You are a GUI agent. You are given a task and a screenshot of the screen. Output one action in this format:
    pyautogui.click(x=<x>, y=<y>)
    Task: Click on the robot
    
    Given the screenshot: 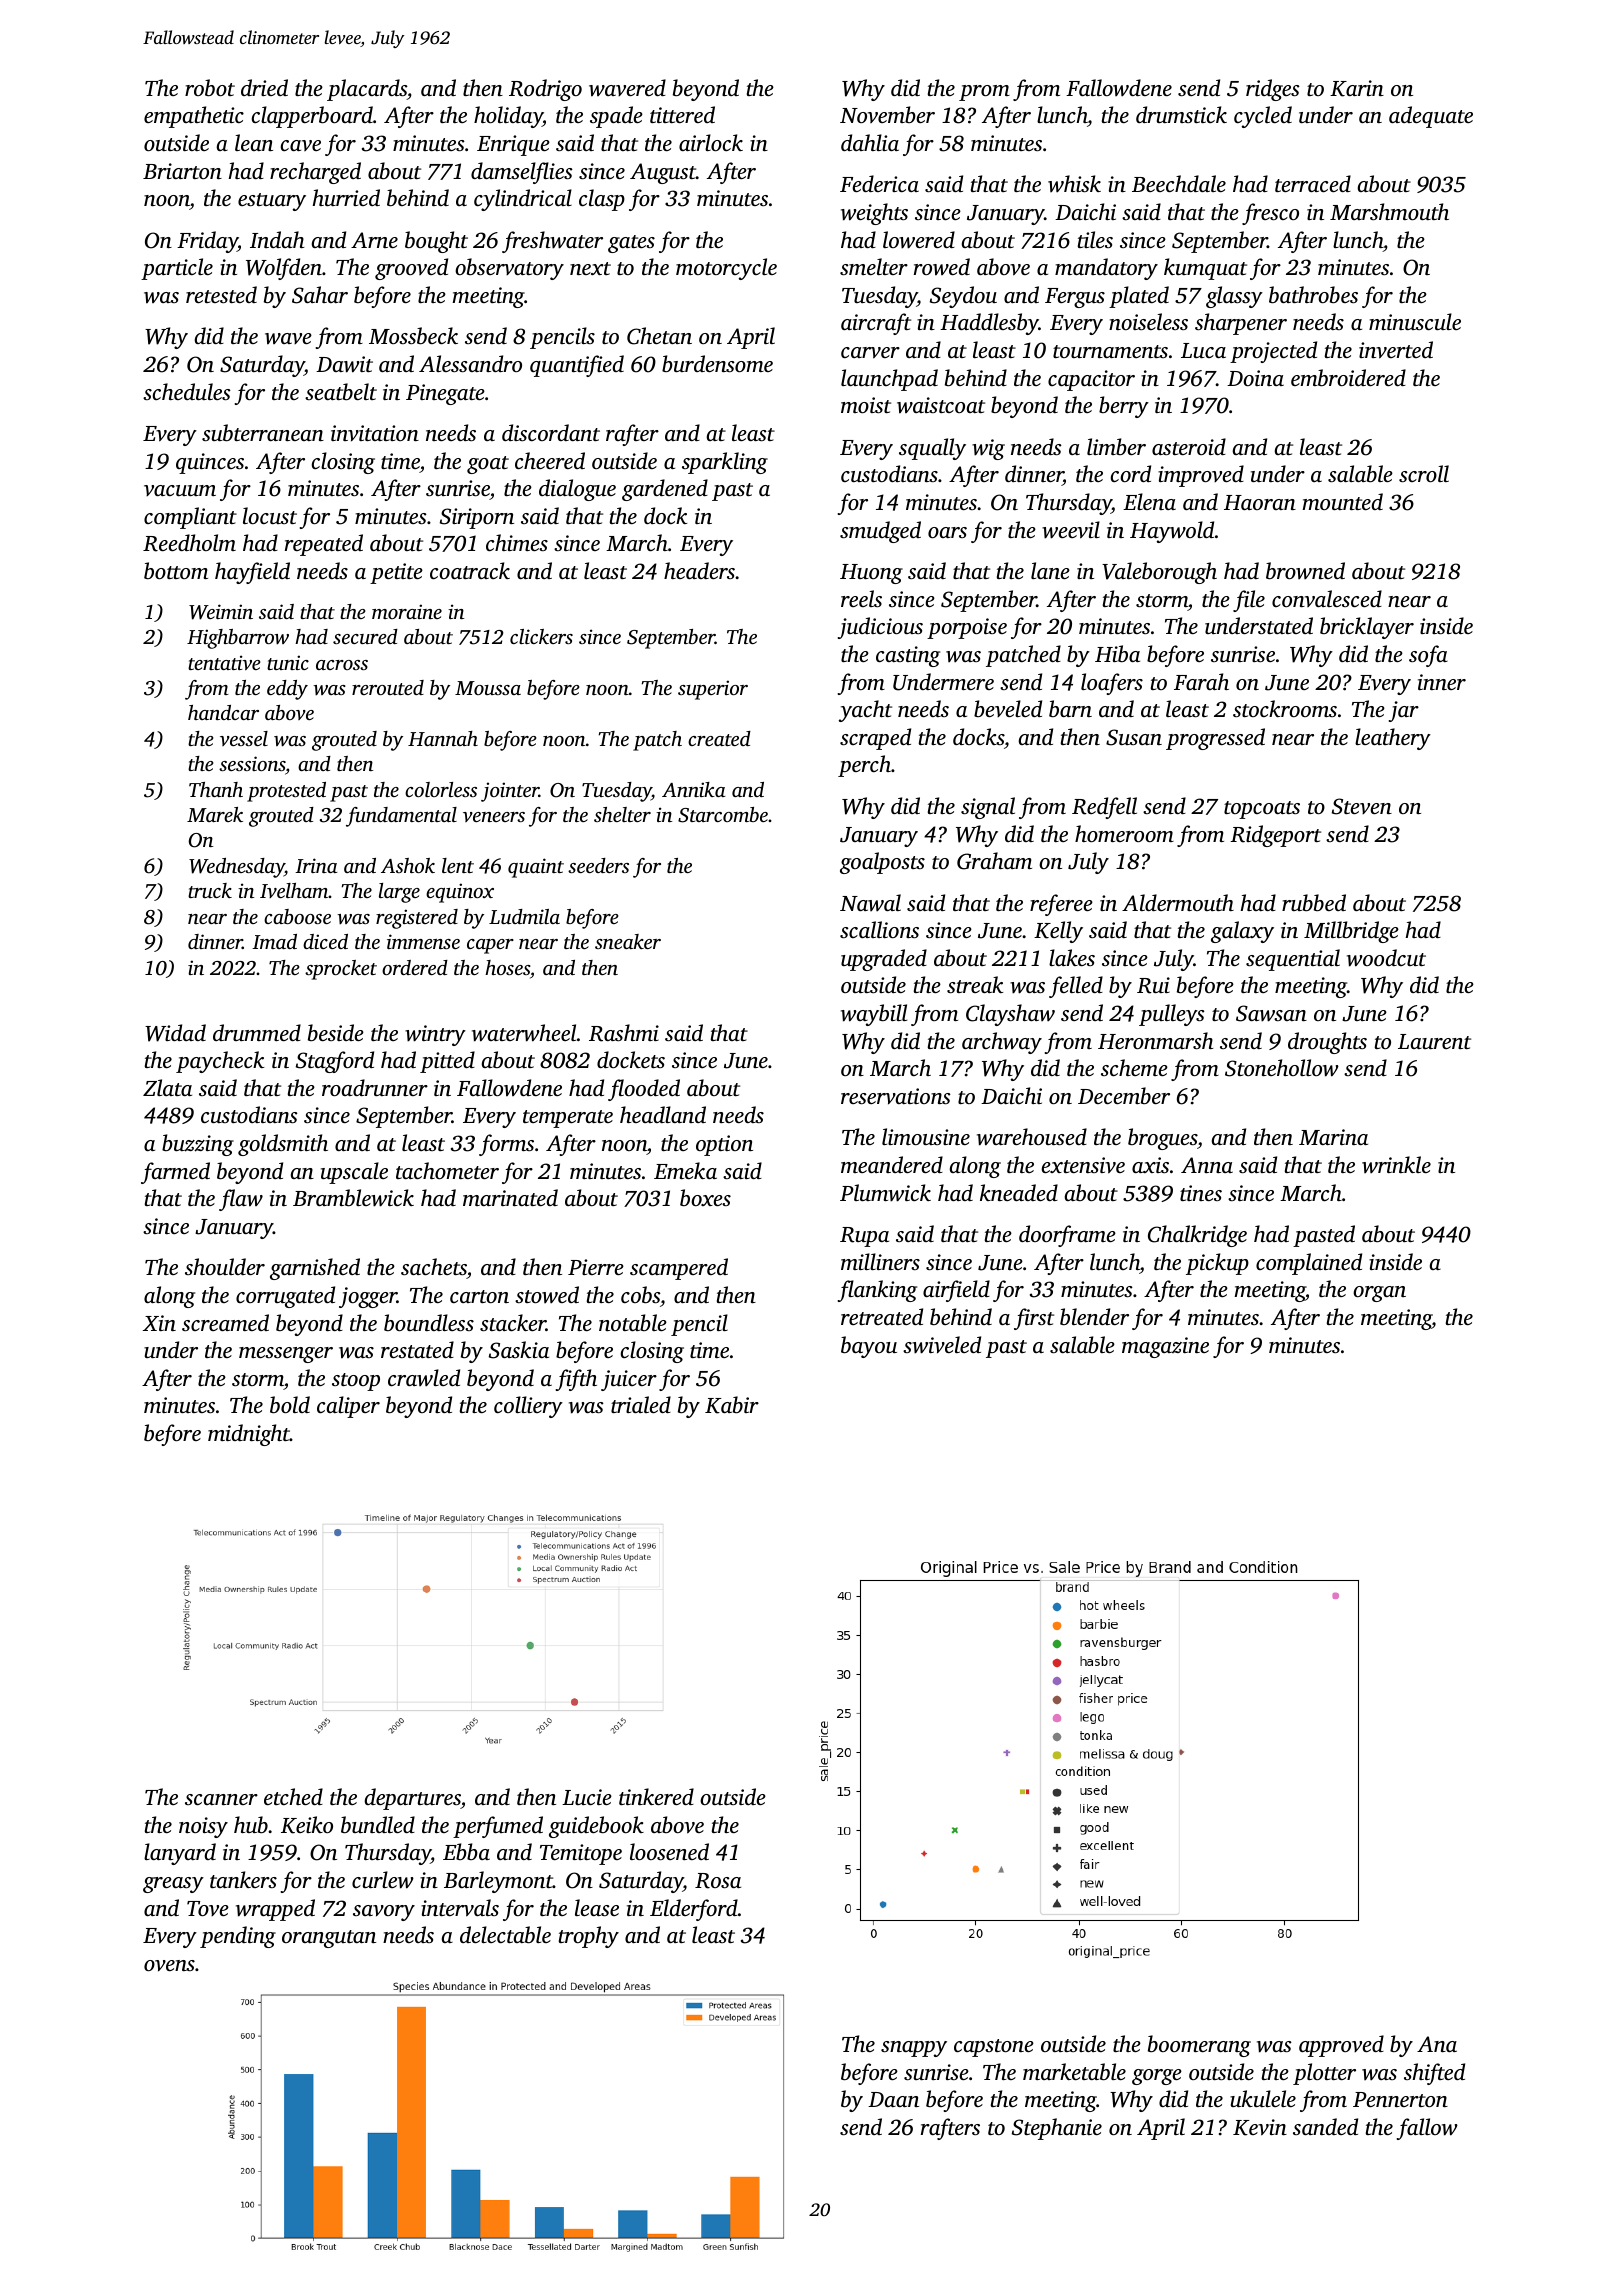 What is the action you would take?
    pyautogui.click(x=210, y=87)
